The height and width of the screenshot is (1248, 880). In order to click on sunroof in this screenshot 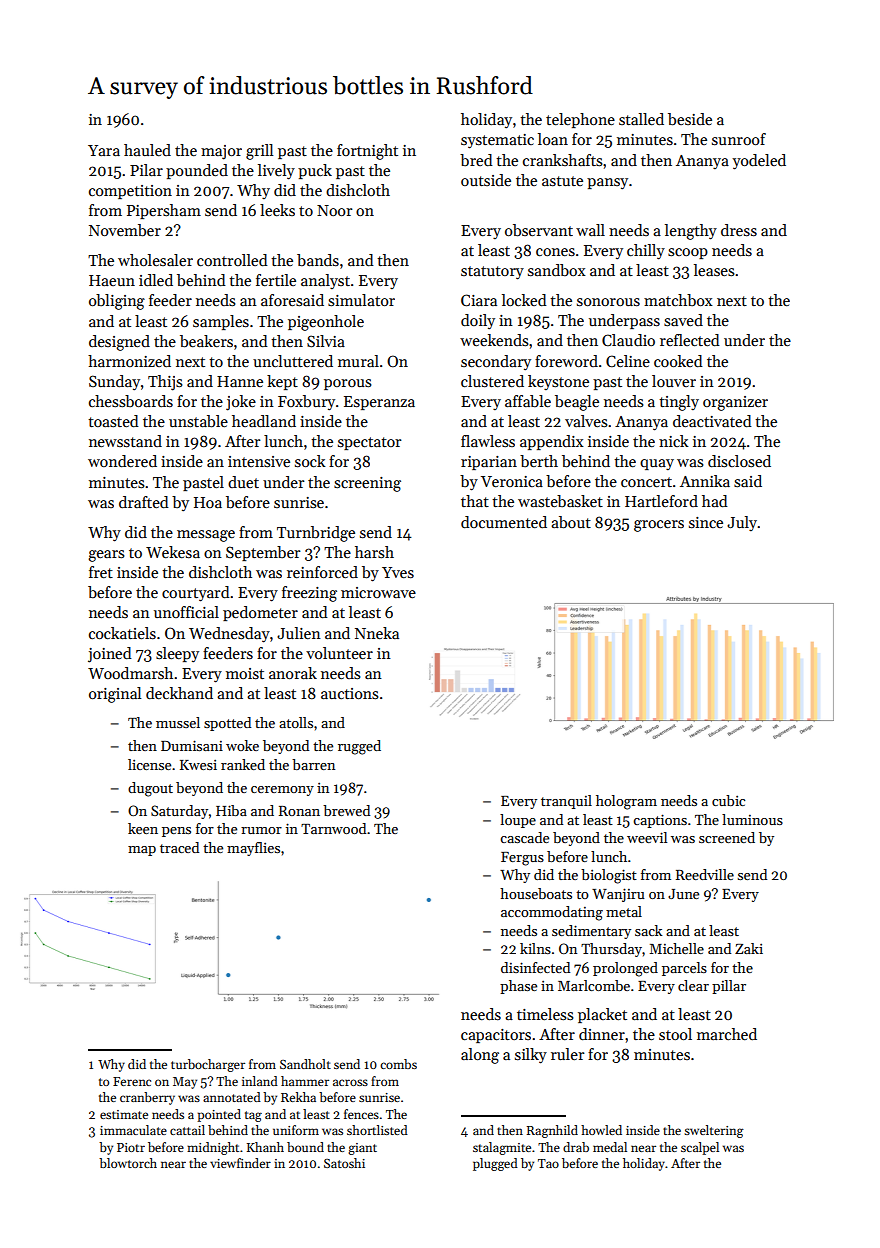, I will do `click(739, 139)`.
